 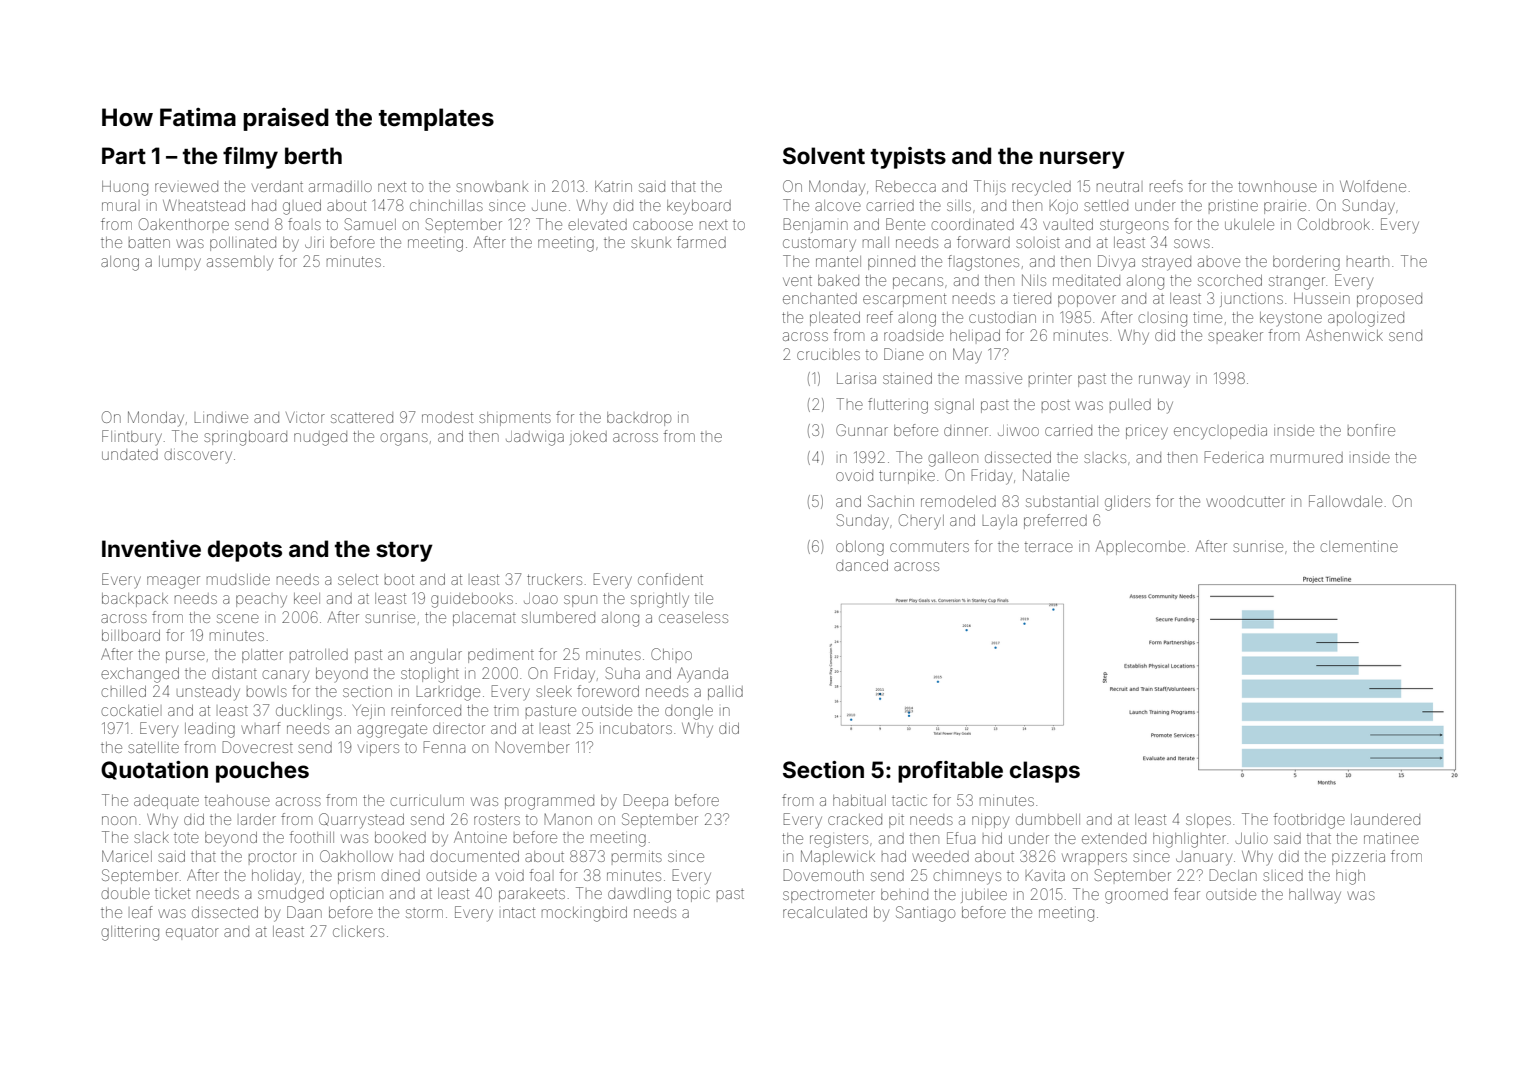 I want to click on terrace, so click(x=1049, y=547).
